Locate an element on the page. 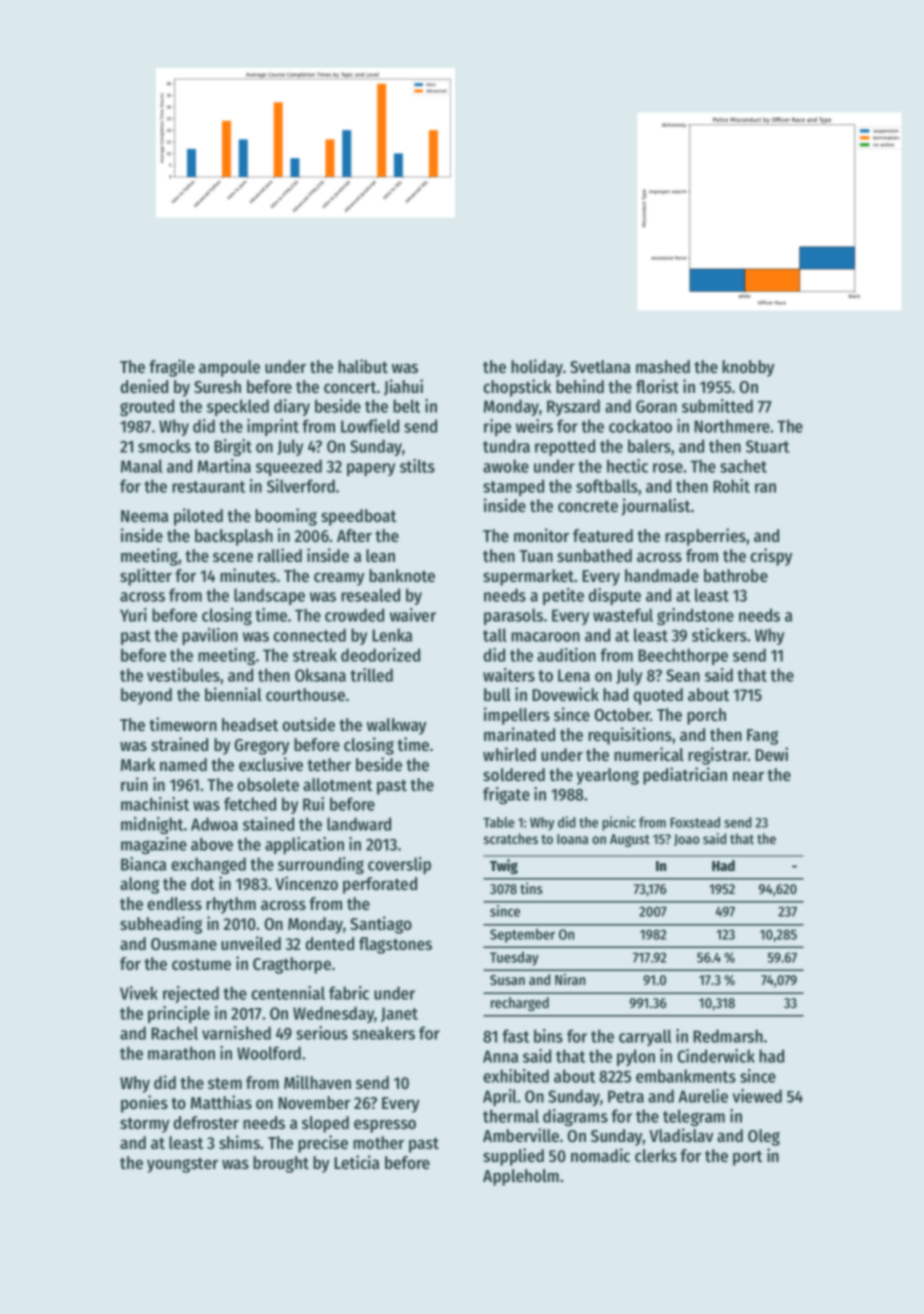 Image resolution: width=924 pixels, height=1314 pixels. Yuri is located at coordinates (133, 615).
